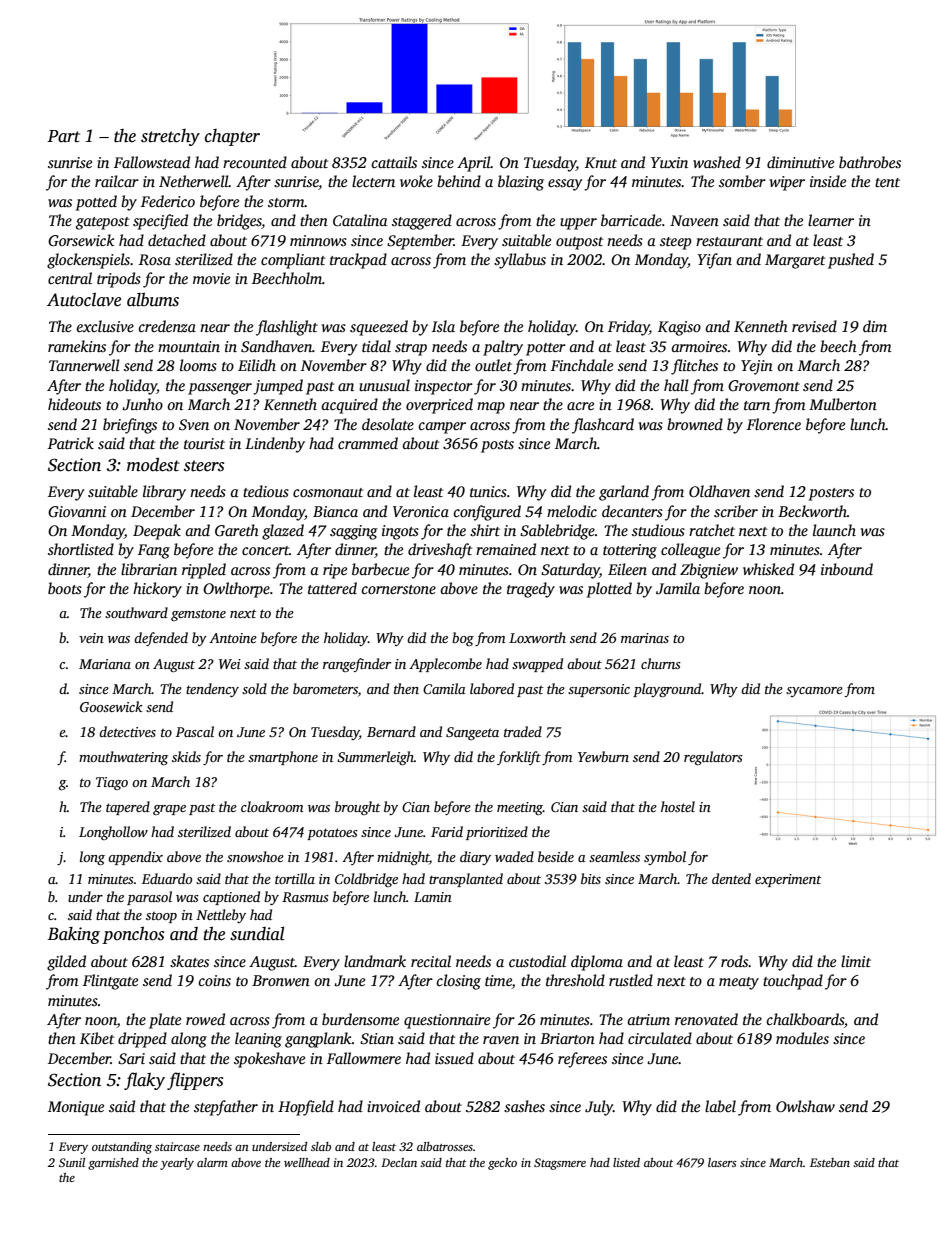 This page has width=952, height=1233. Describe the element at coordinates (81, 240) in the page. I see `Gorsewick` at that location.
